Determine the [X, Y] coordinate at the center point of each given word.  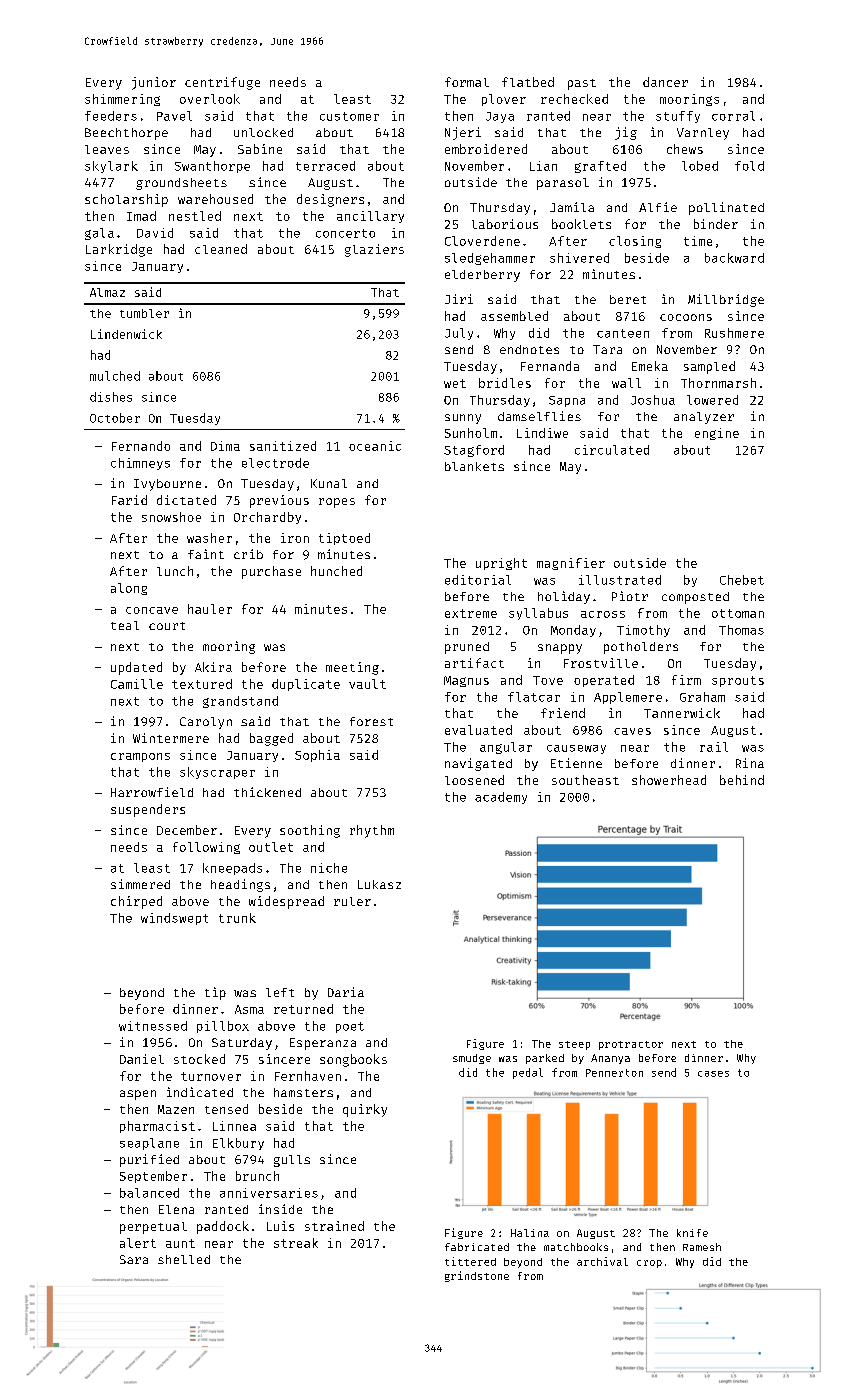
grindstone [477, 1276]
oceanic [375, 446]
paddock [223, 1227]
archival [602, 1261]
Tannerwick [682, 713]
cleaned [221, 249]
